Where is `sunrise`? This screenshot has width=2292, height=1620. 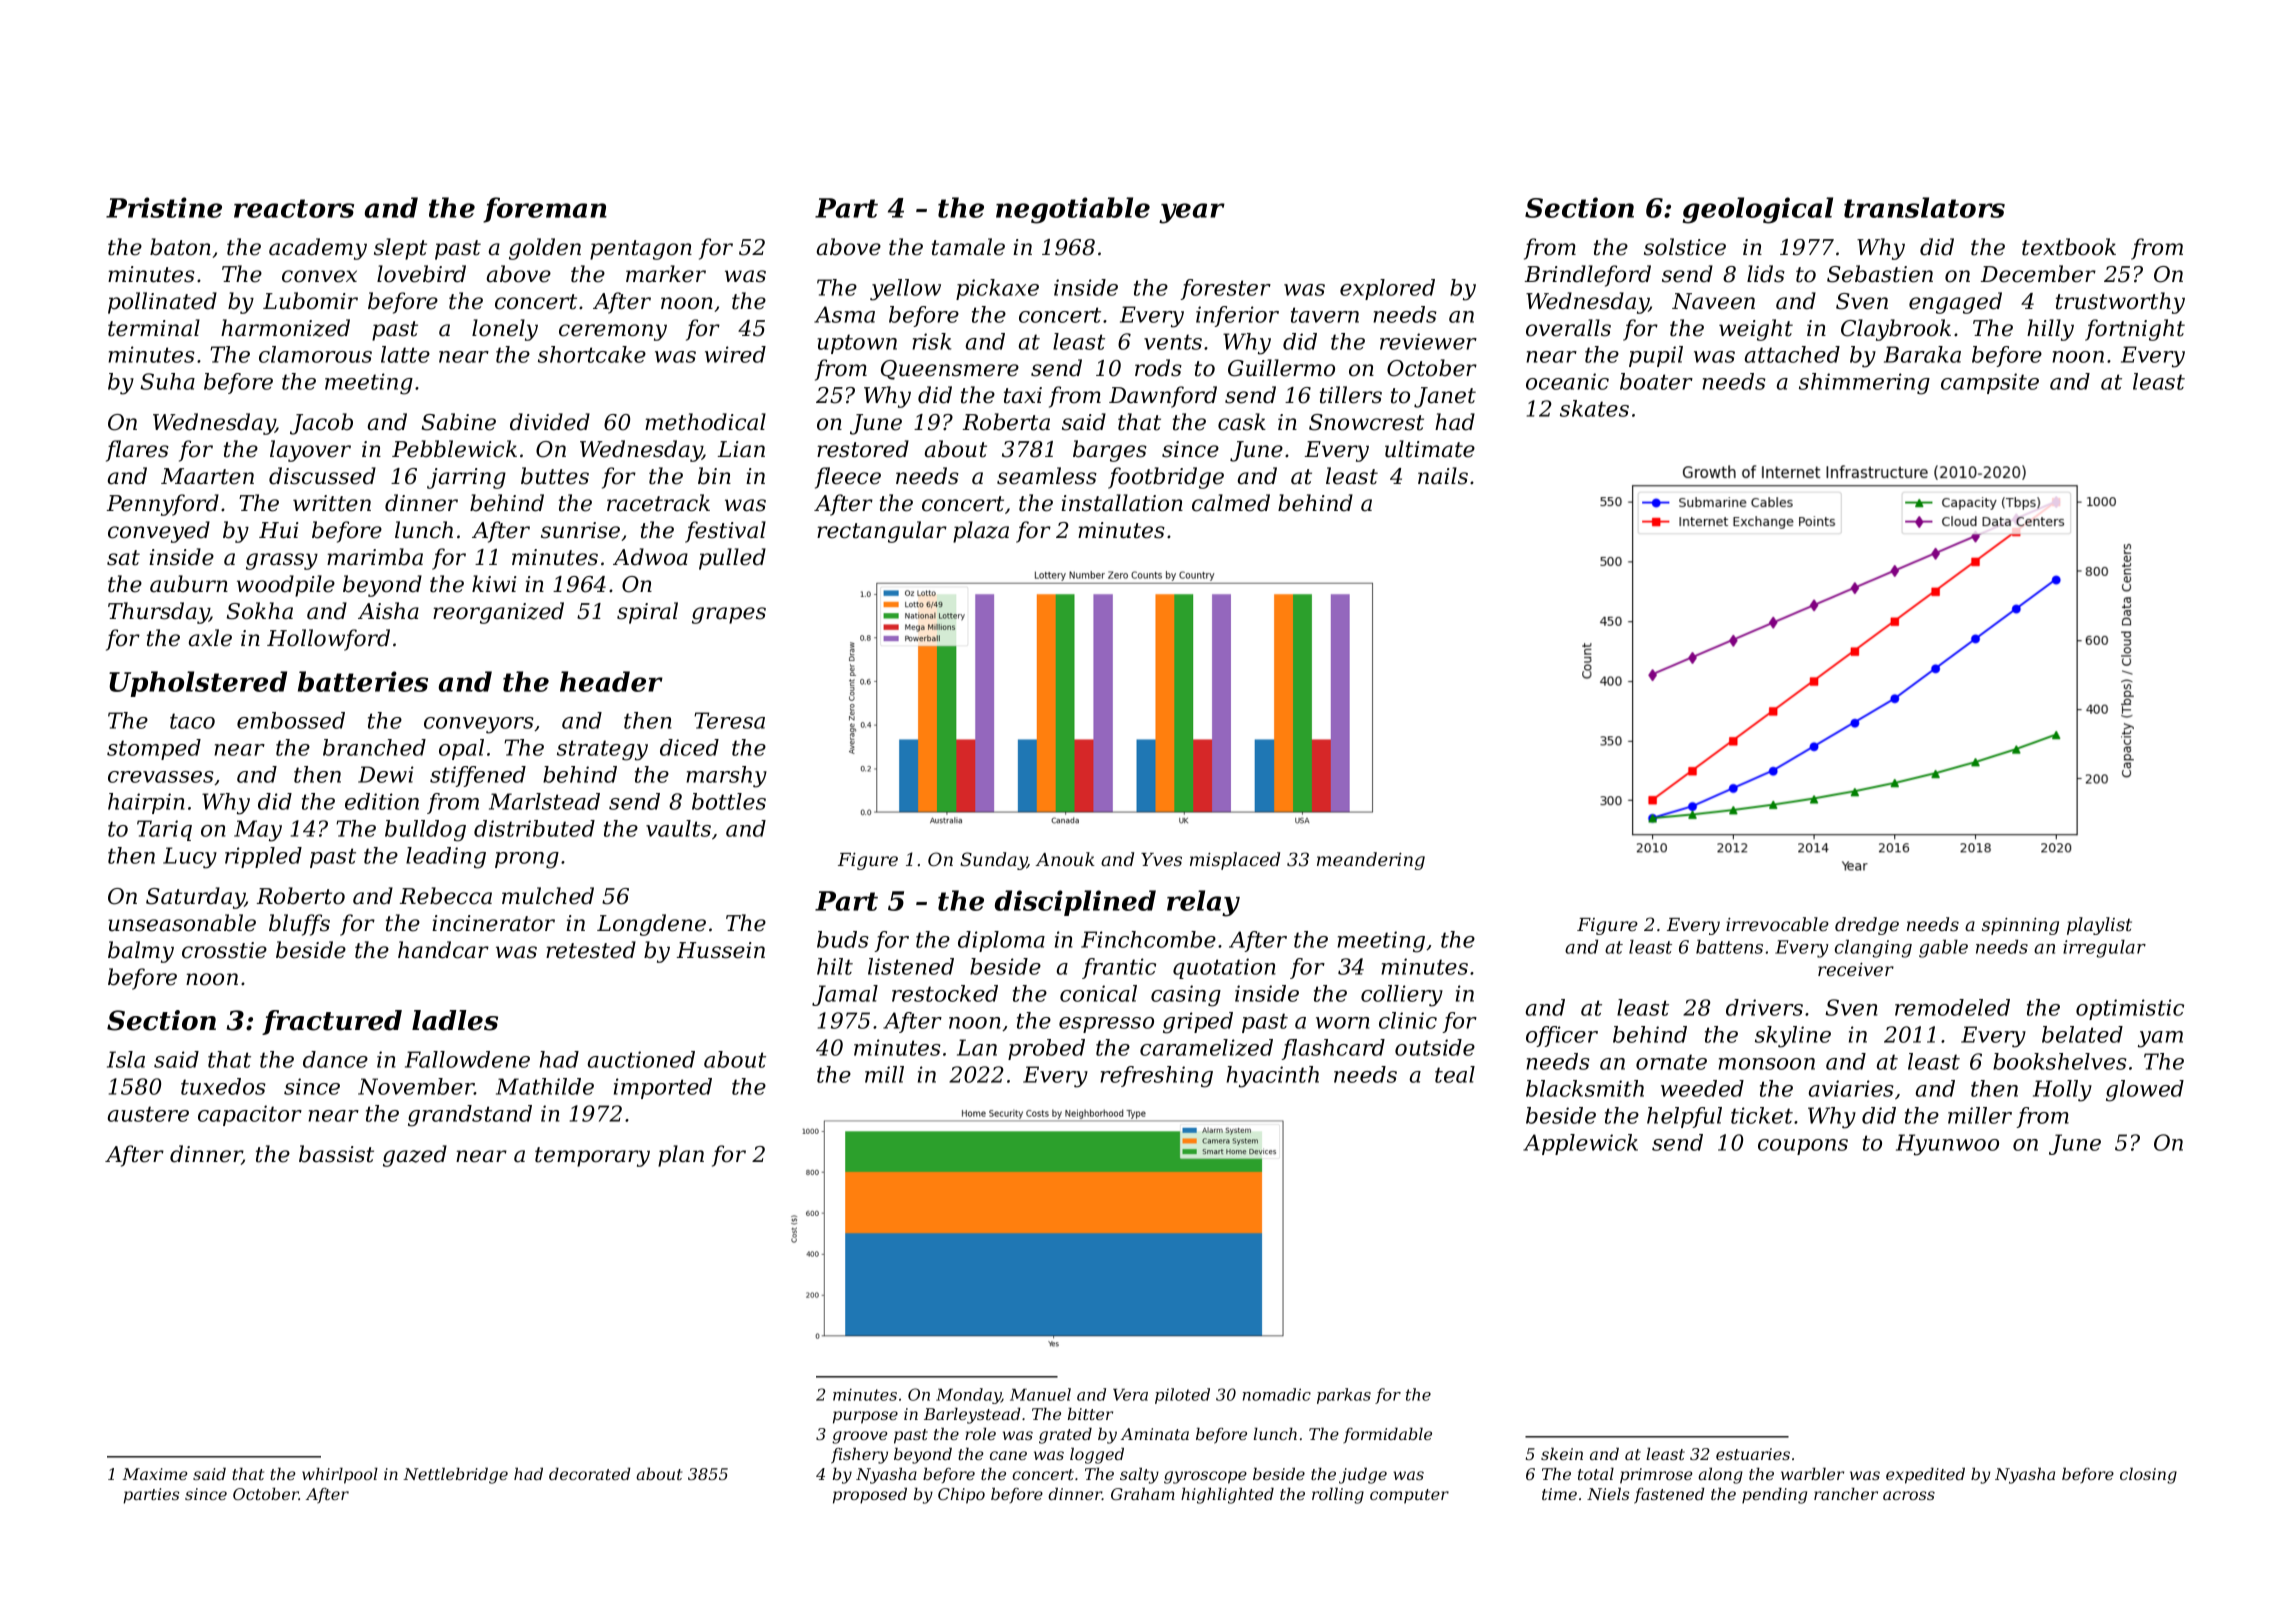 sunrise is located at coordinates (580, 530).
